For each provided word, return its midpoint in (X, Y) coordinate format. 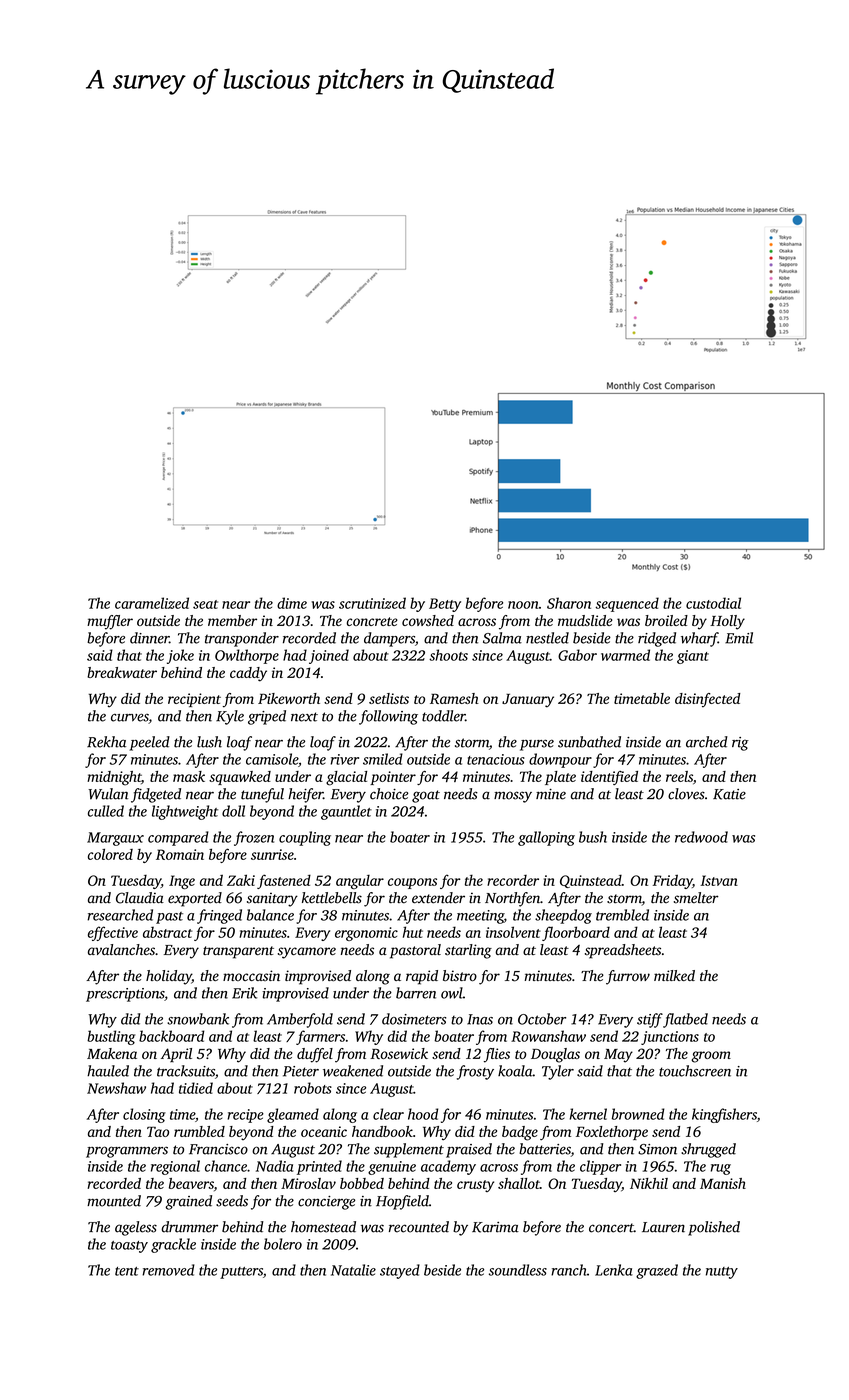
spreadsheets (623, 951)
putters (241, 1273)
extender (438, 898)
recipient (194, 700)
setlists (389, 698)
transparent (238, 952)
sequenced (627, 604)
